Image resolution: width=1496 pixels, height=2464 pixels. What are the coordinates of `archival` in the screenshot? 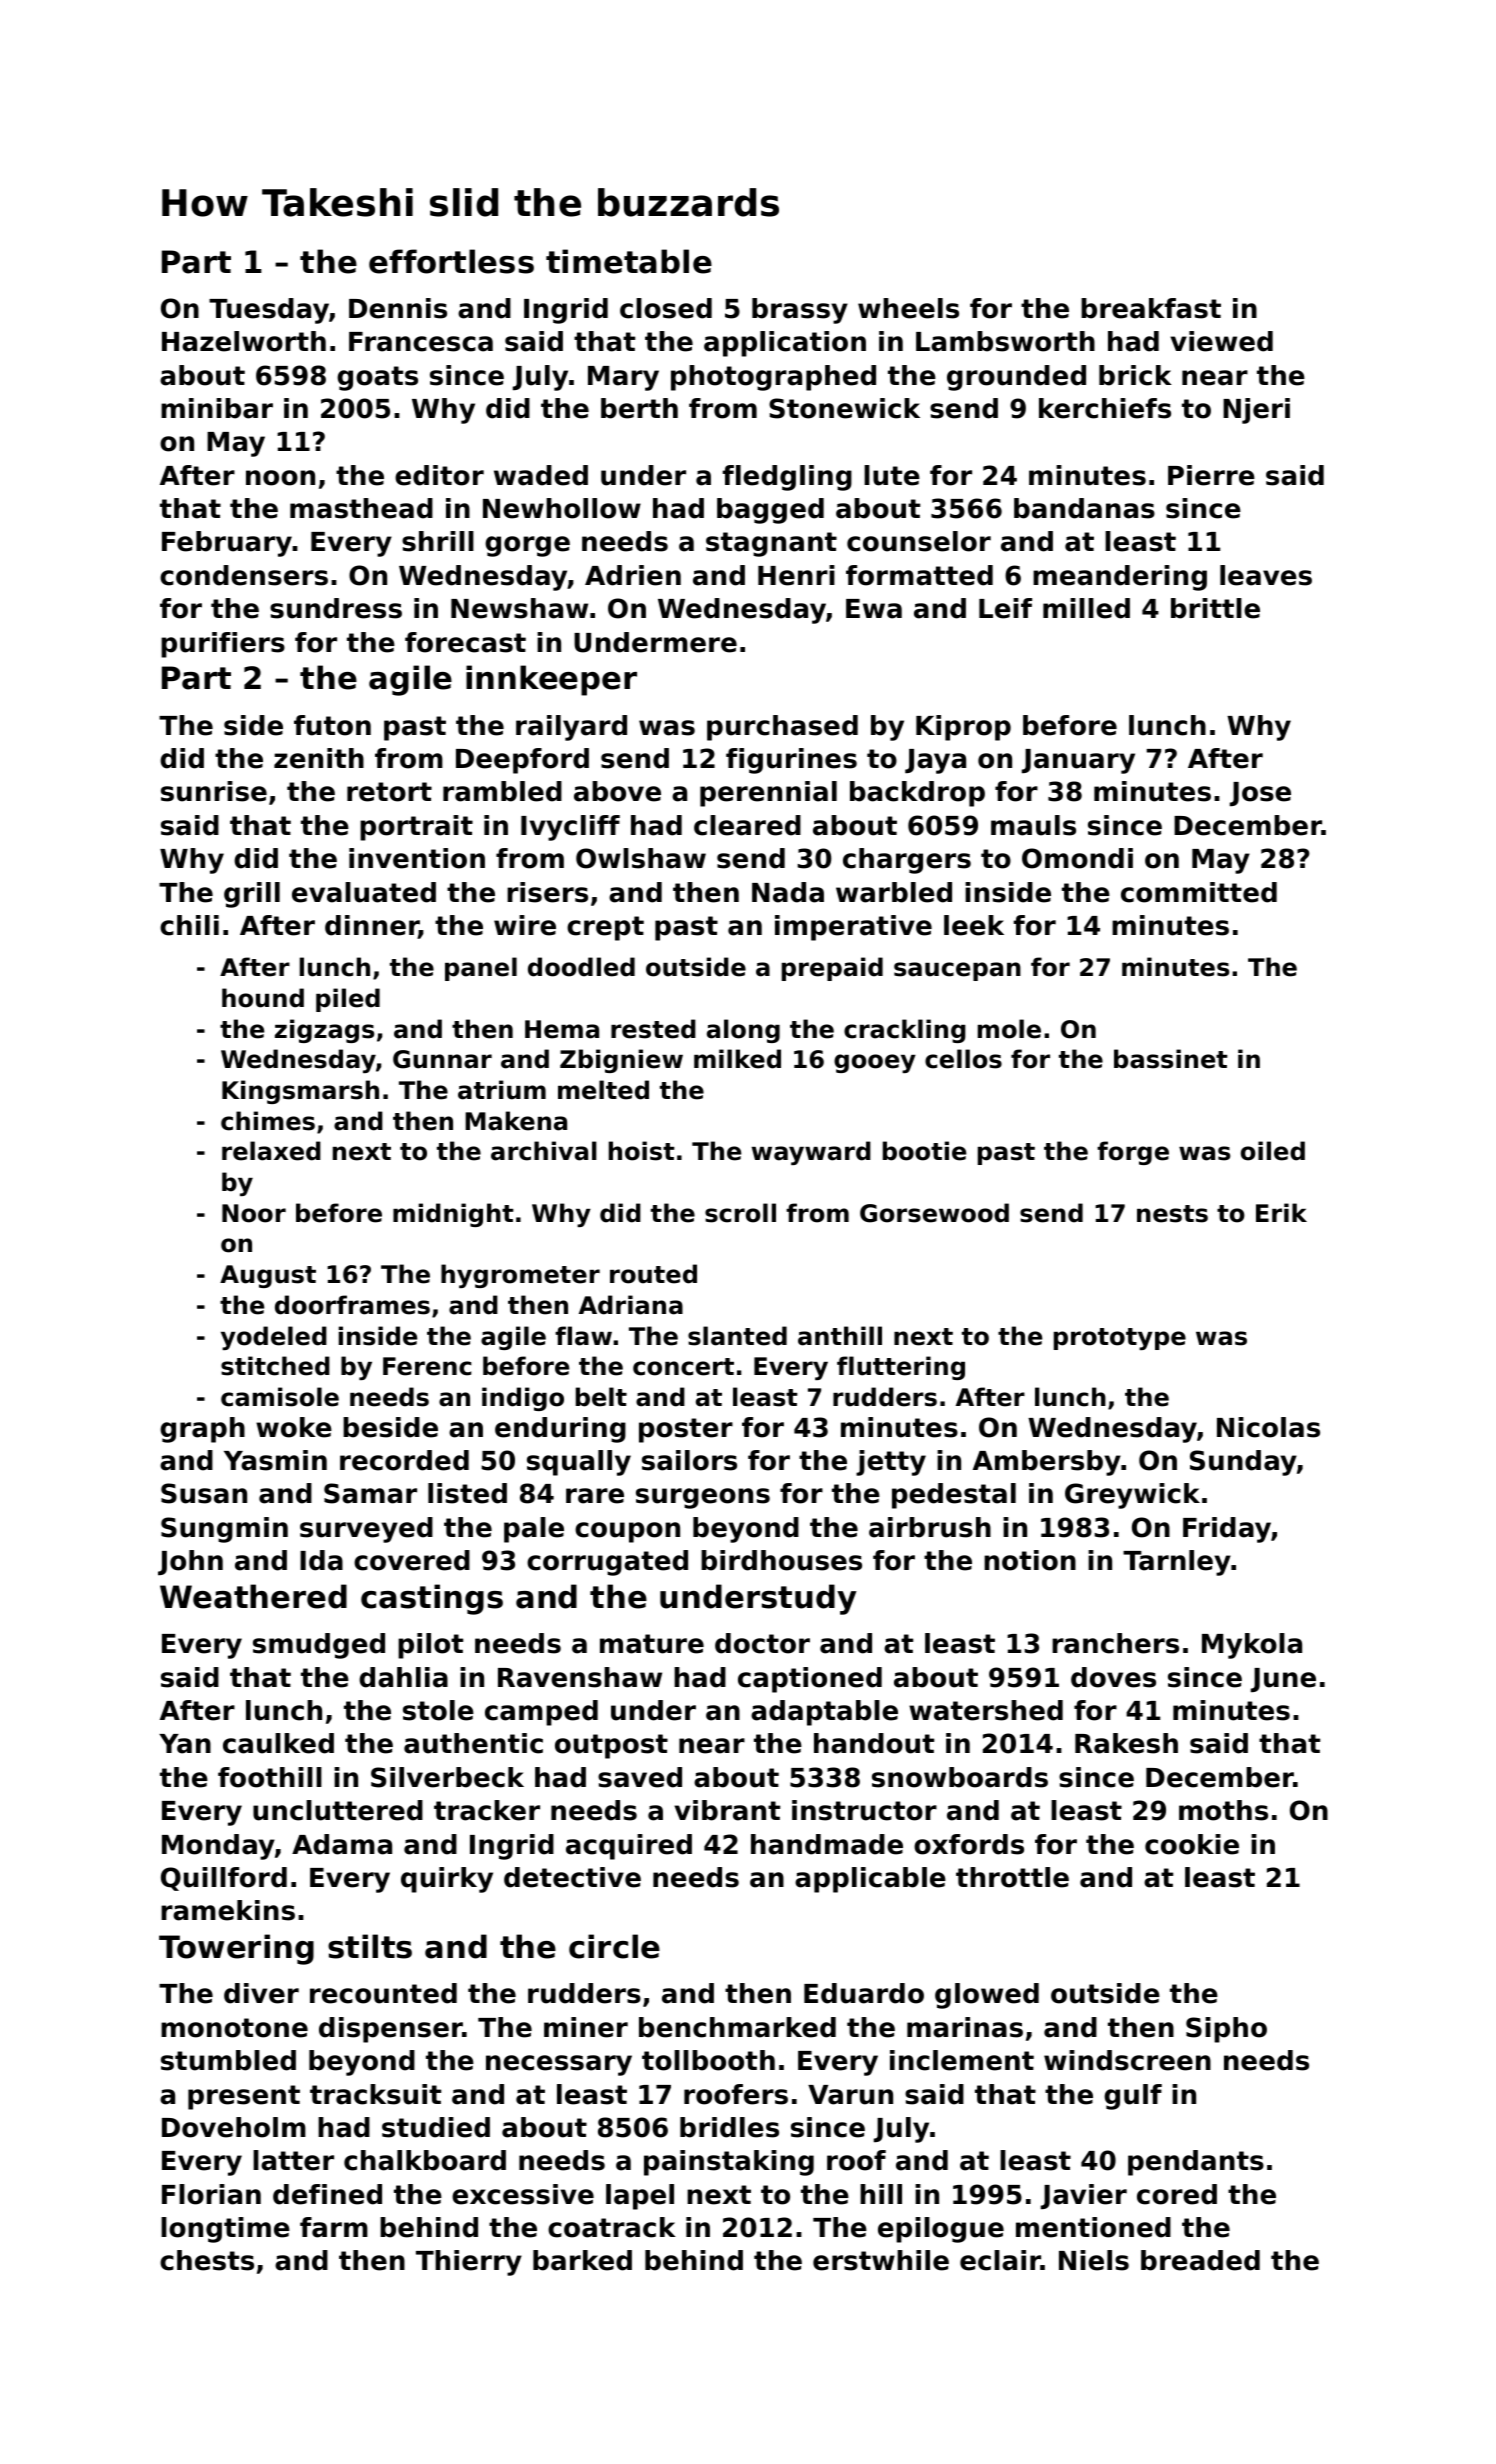 It's located at (544, 1151).
